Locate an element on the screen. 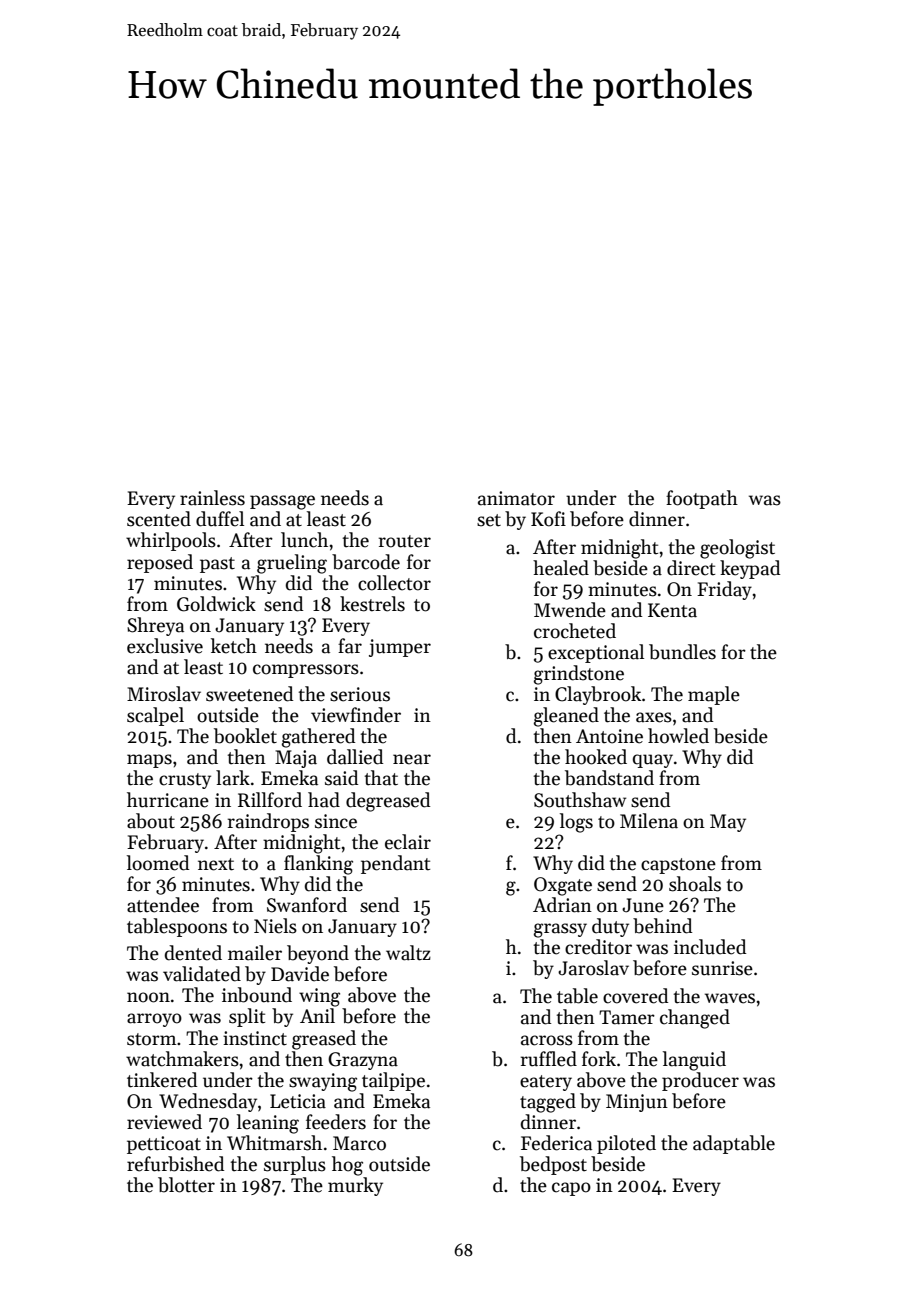  animator is located at coordinates (516, 498).
